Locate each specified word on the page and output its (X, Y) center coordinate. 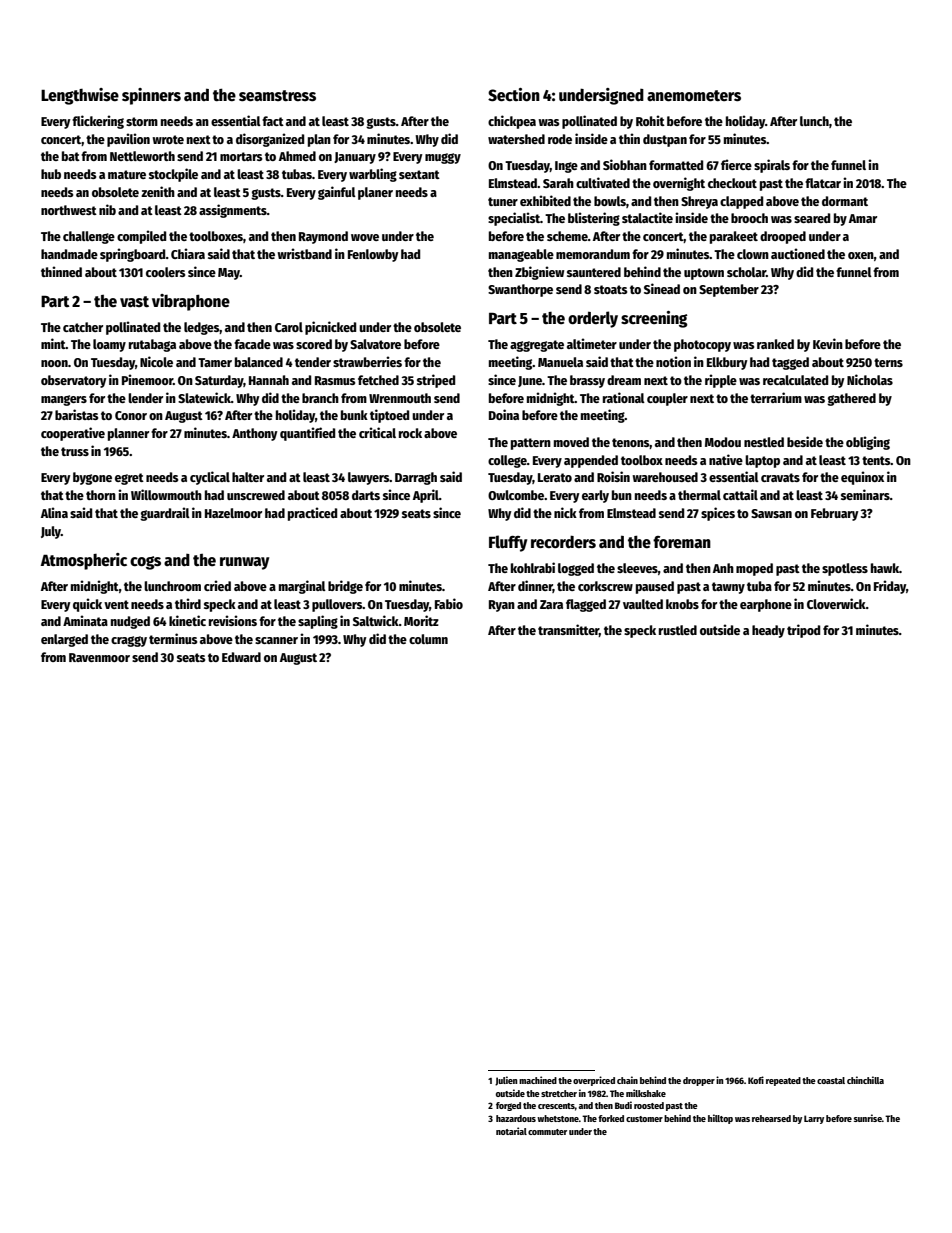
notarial (511, 1131)
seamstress (277, 96)
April (426, 496)
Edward (241, 657)
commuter (547, 1132)
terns (888, 362)
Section (514, 95)
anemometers (694, 96)
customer (644, 1119)
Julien (506, 1081)
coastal (831, 1080)
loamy (109, 345)
